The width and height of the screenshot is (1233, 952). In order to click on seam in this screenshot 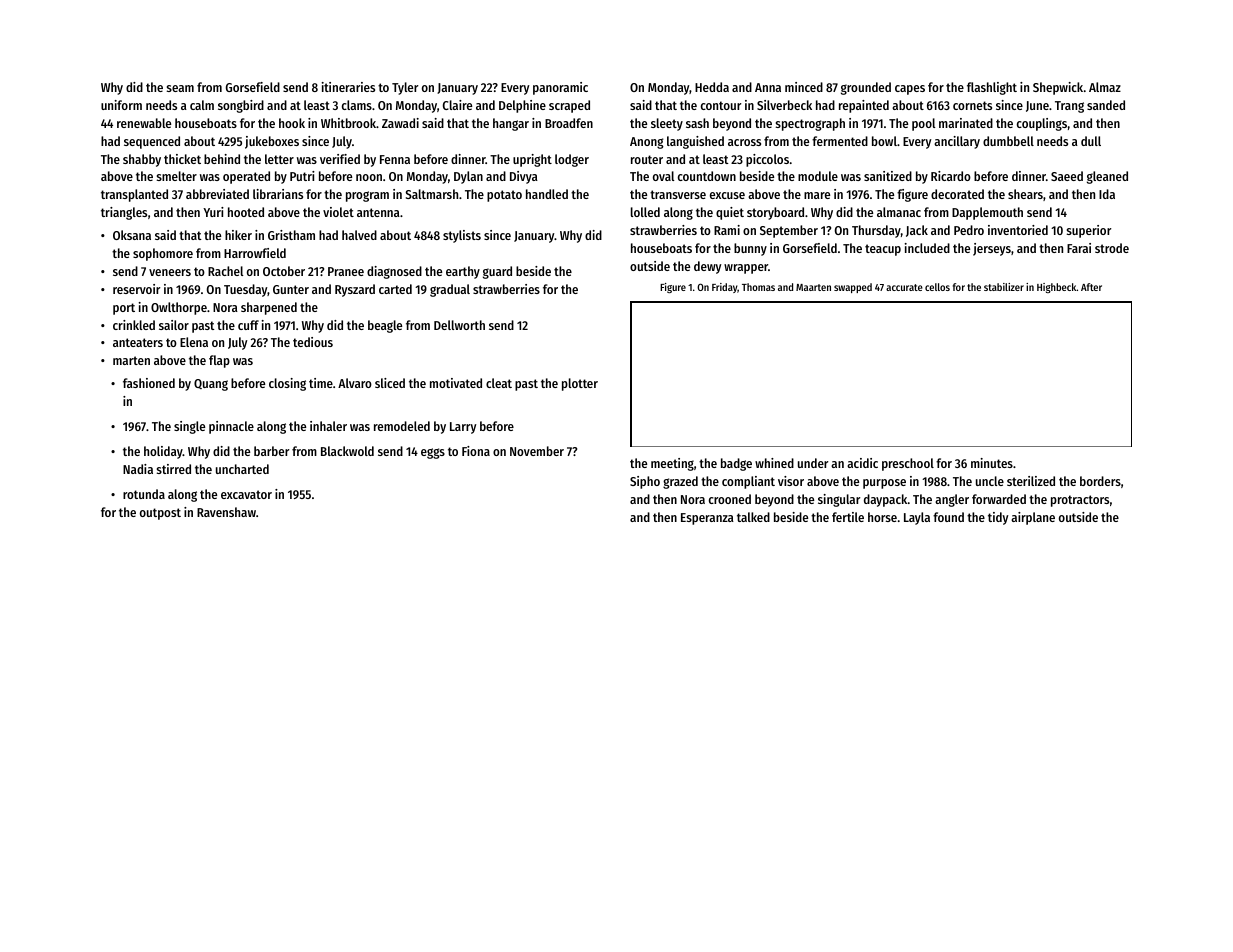, I will do `click(180, 88)`.
